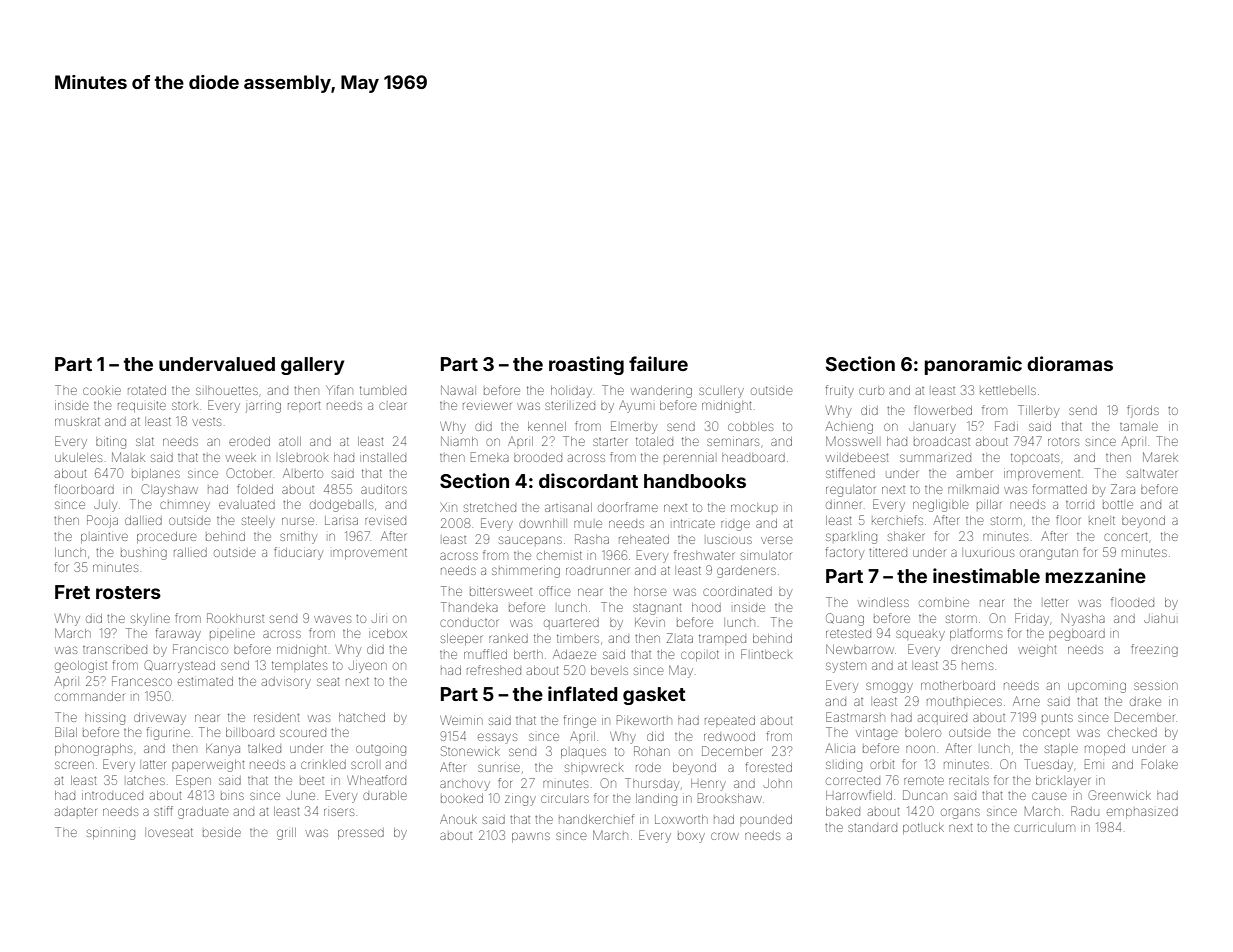  I want to click on spinning, so click(111, 834).
